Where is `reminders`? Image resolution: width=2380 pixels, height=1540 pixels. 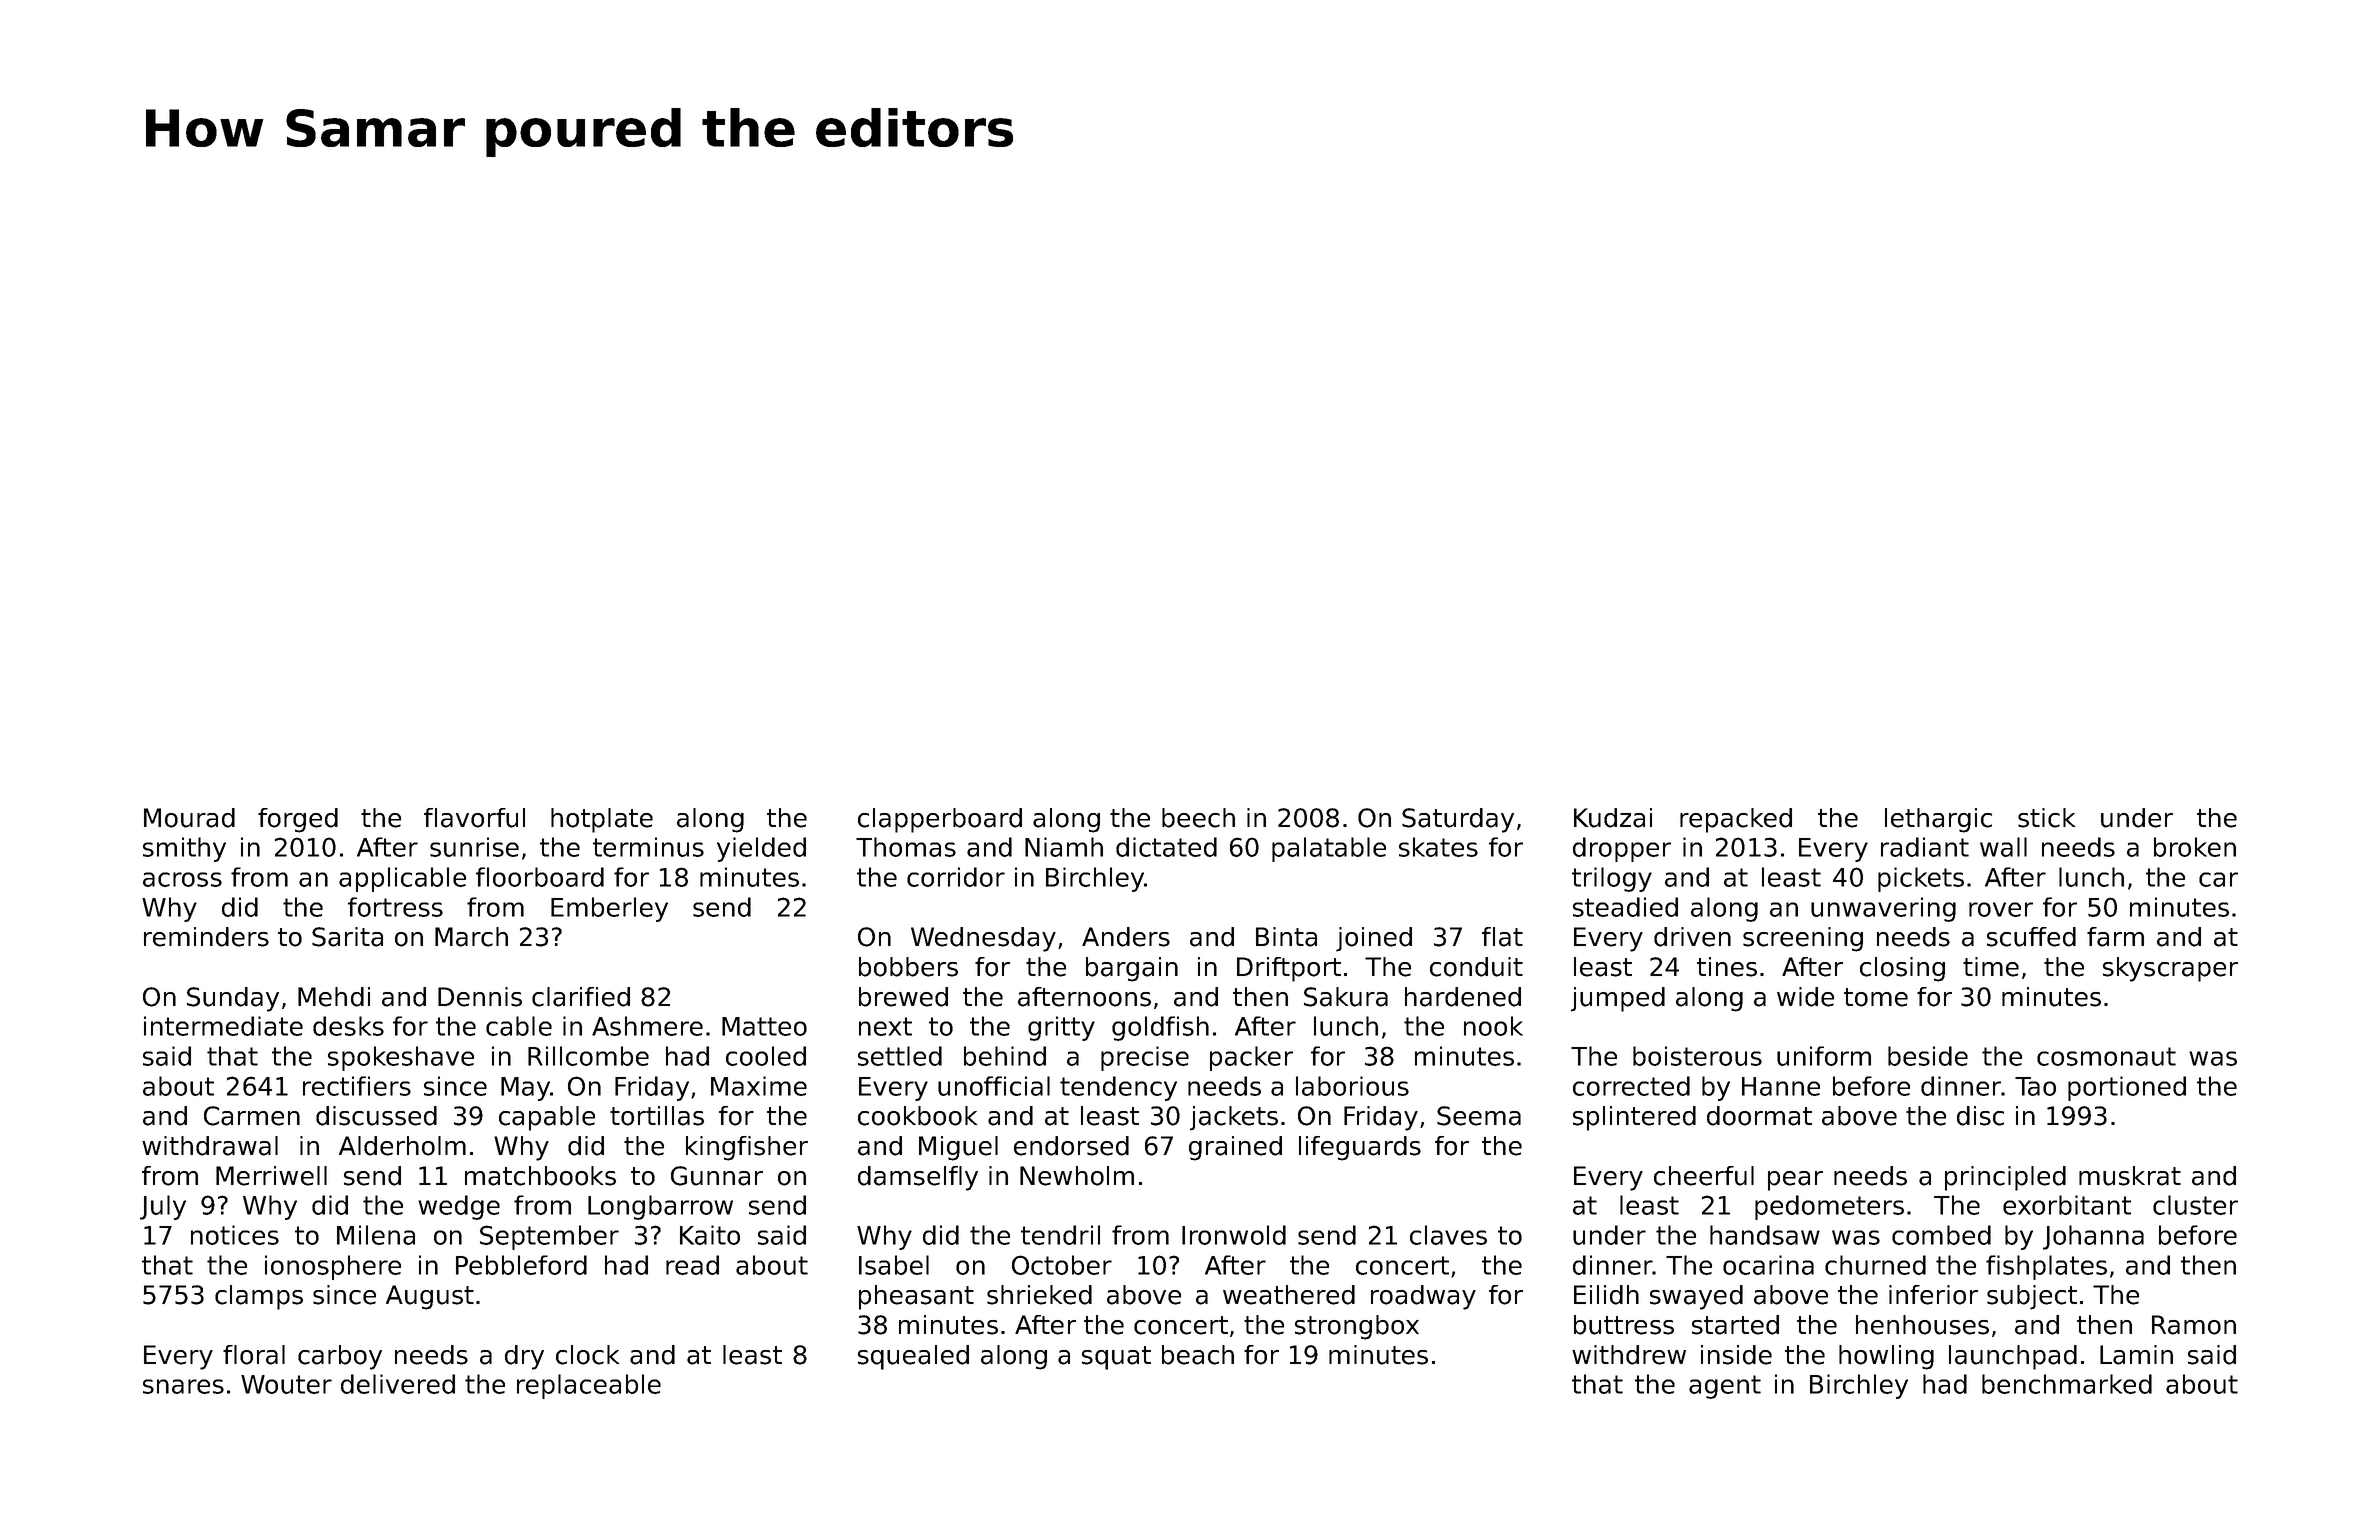
reminders is located at coordinates (206, 937).
